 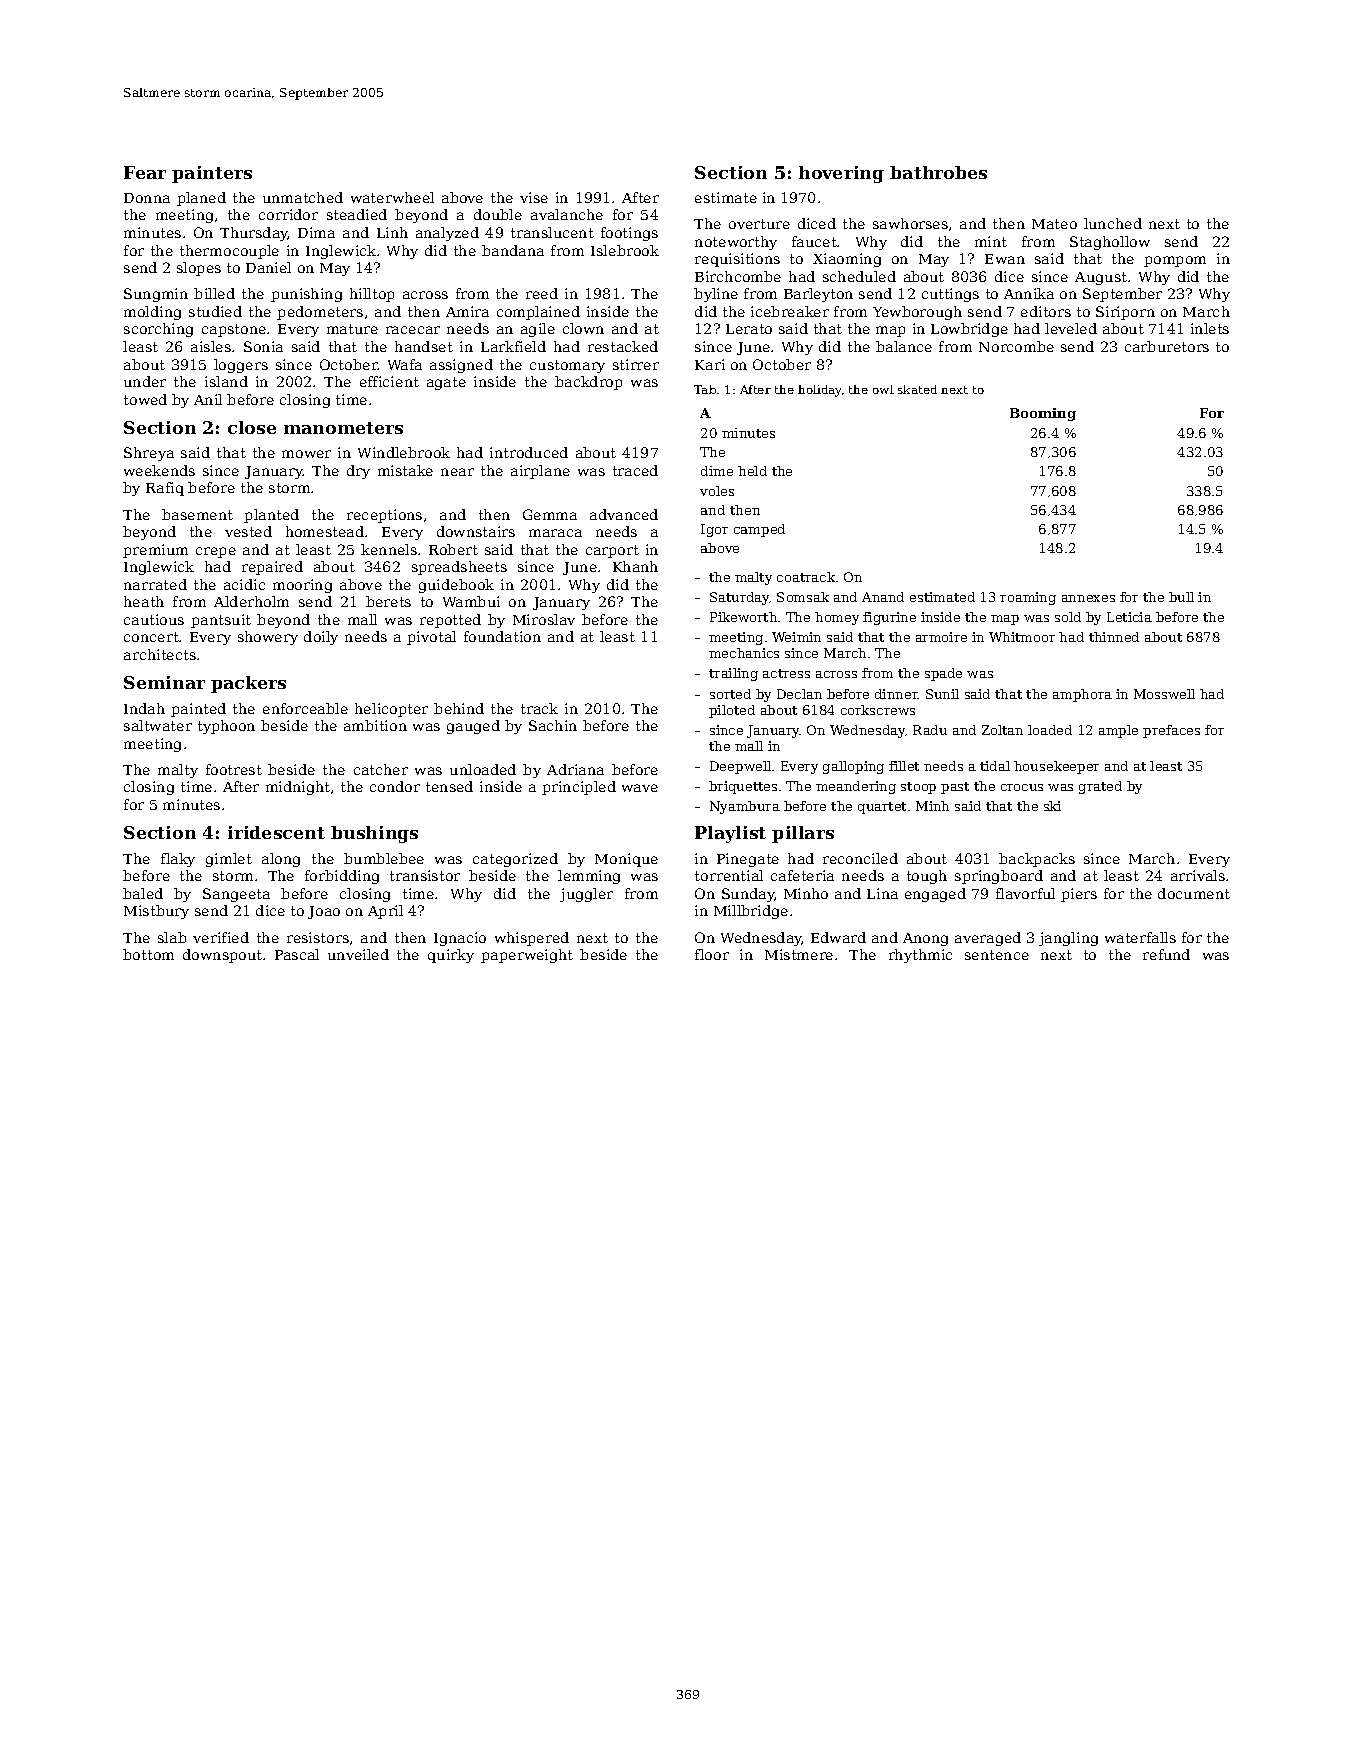 What do you see at coordinates (221, 937) in the screenshot?
I see `verified` at bounding box center [221, 937].
